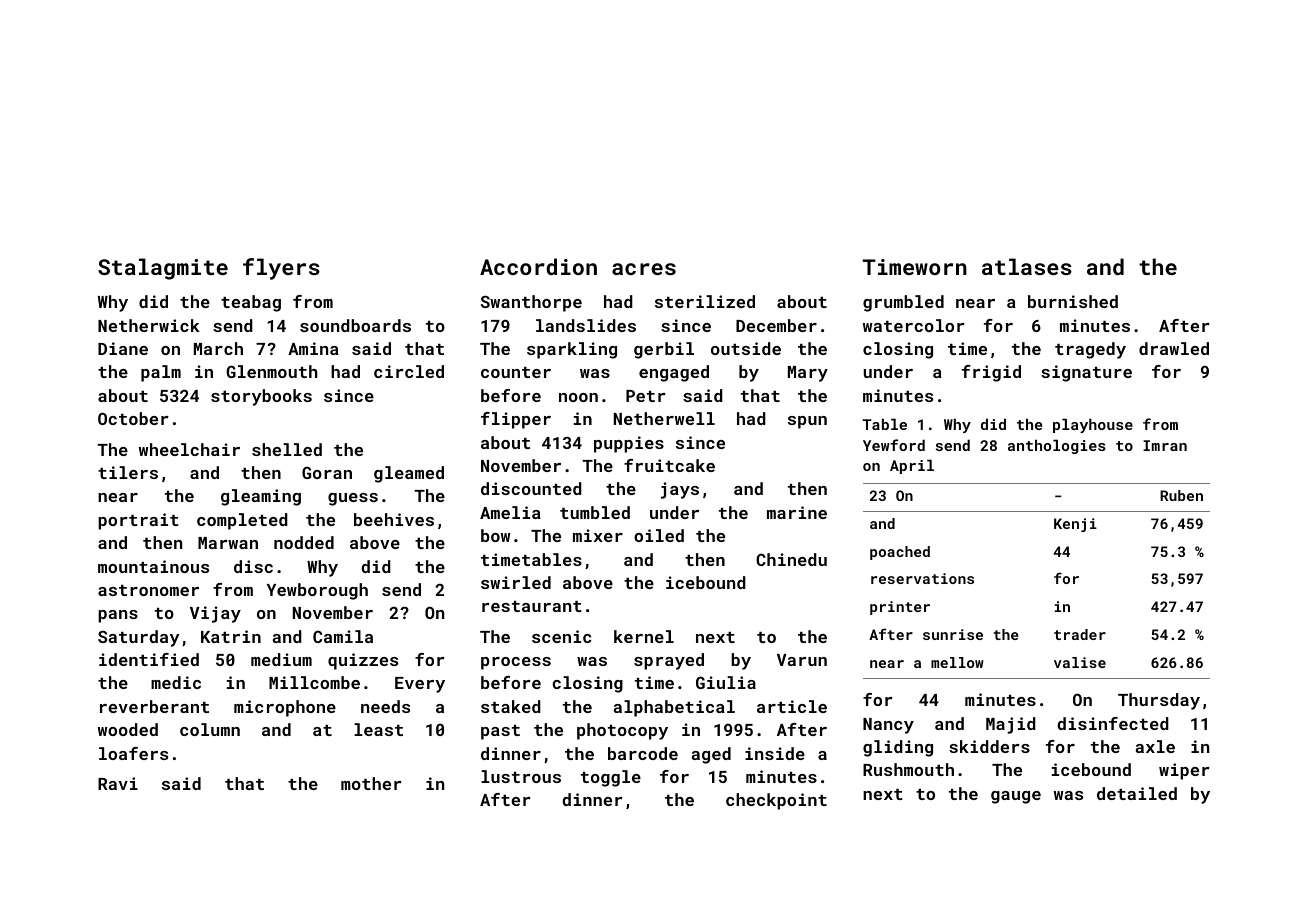  Describe the element at coordinates (215, 614) in the screenshot. I see `Vijay` at that location.
